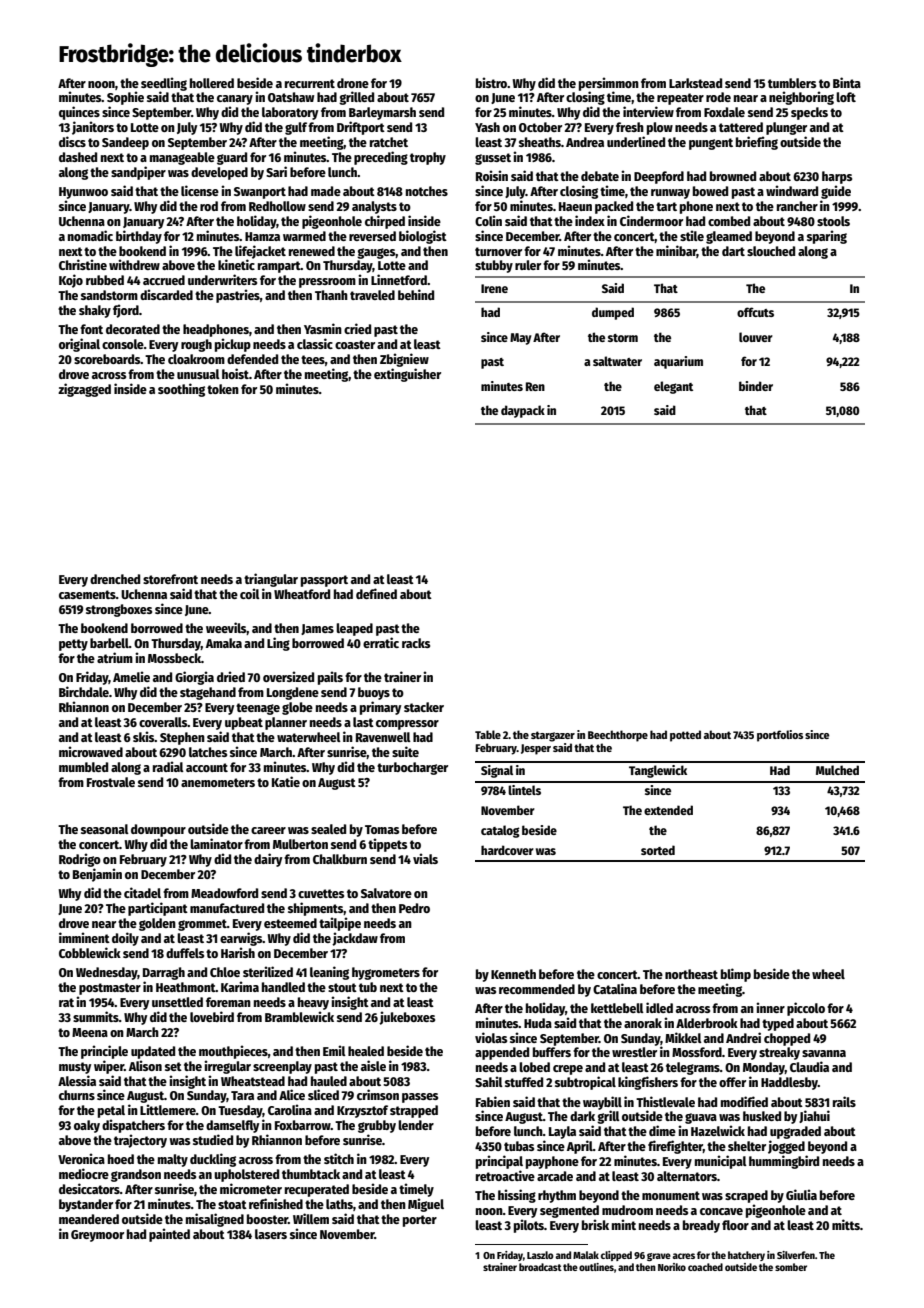 Image resolution: width=924 pixels, height=1308 pixels. I want to click on Binta, so click(847, 82).
